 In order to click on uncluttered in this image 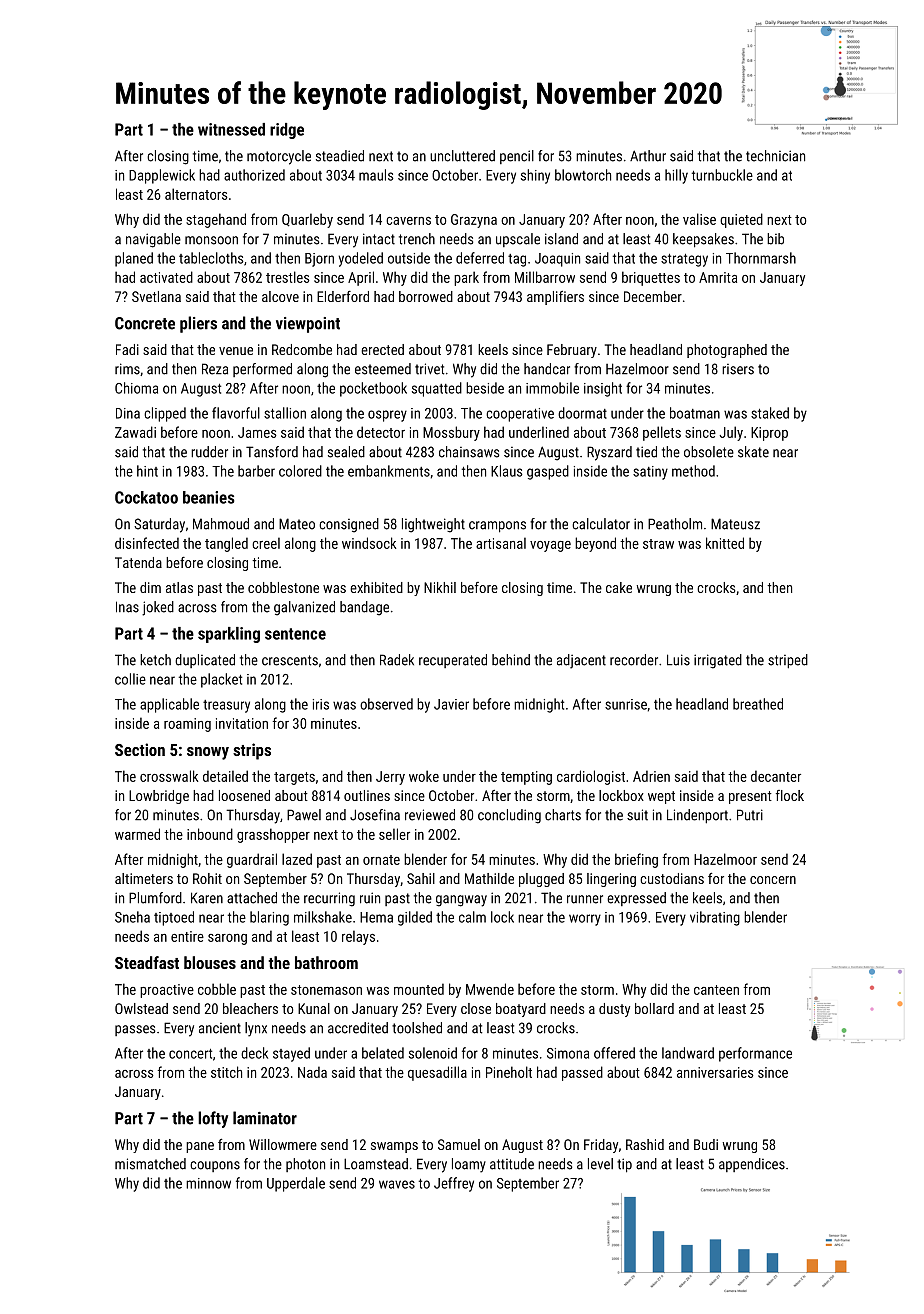, I will do `click(462, 156)`.
